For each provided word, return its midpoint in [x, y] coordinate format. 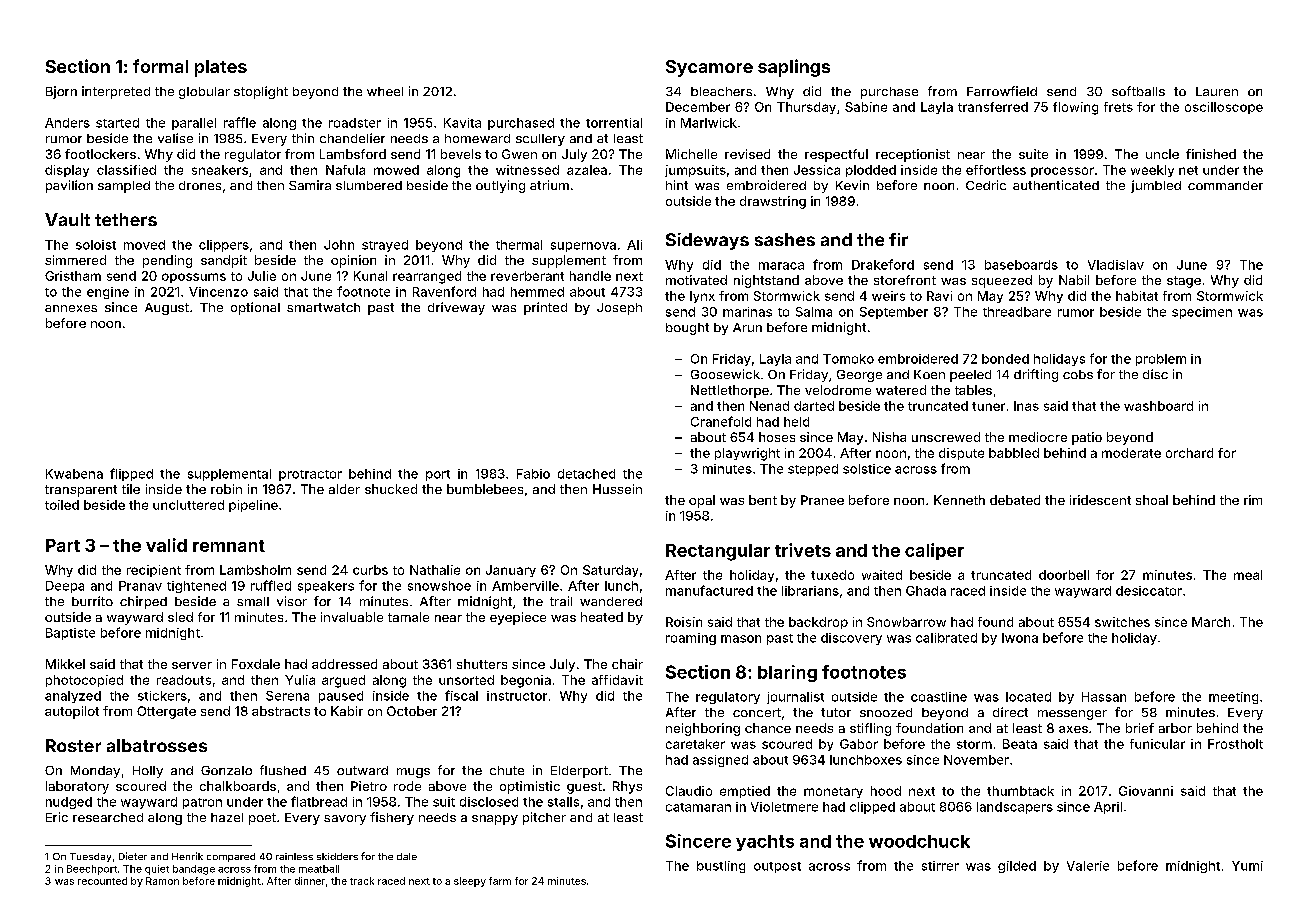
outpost [777, 867]
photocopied [84, 681]
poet [262, 819]
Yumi [1247, 866]
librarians [810, 591]
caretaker [695, 744]
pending [167, 261]
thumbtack [1020, 791]
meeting [1233, 698]
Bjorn [61, 92]
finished [1211, 154]
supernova [583, 247]
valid [166, 545]
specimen [1202, 313]
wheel [385, 91]
